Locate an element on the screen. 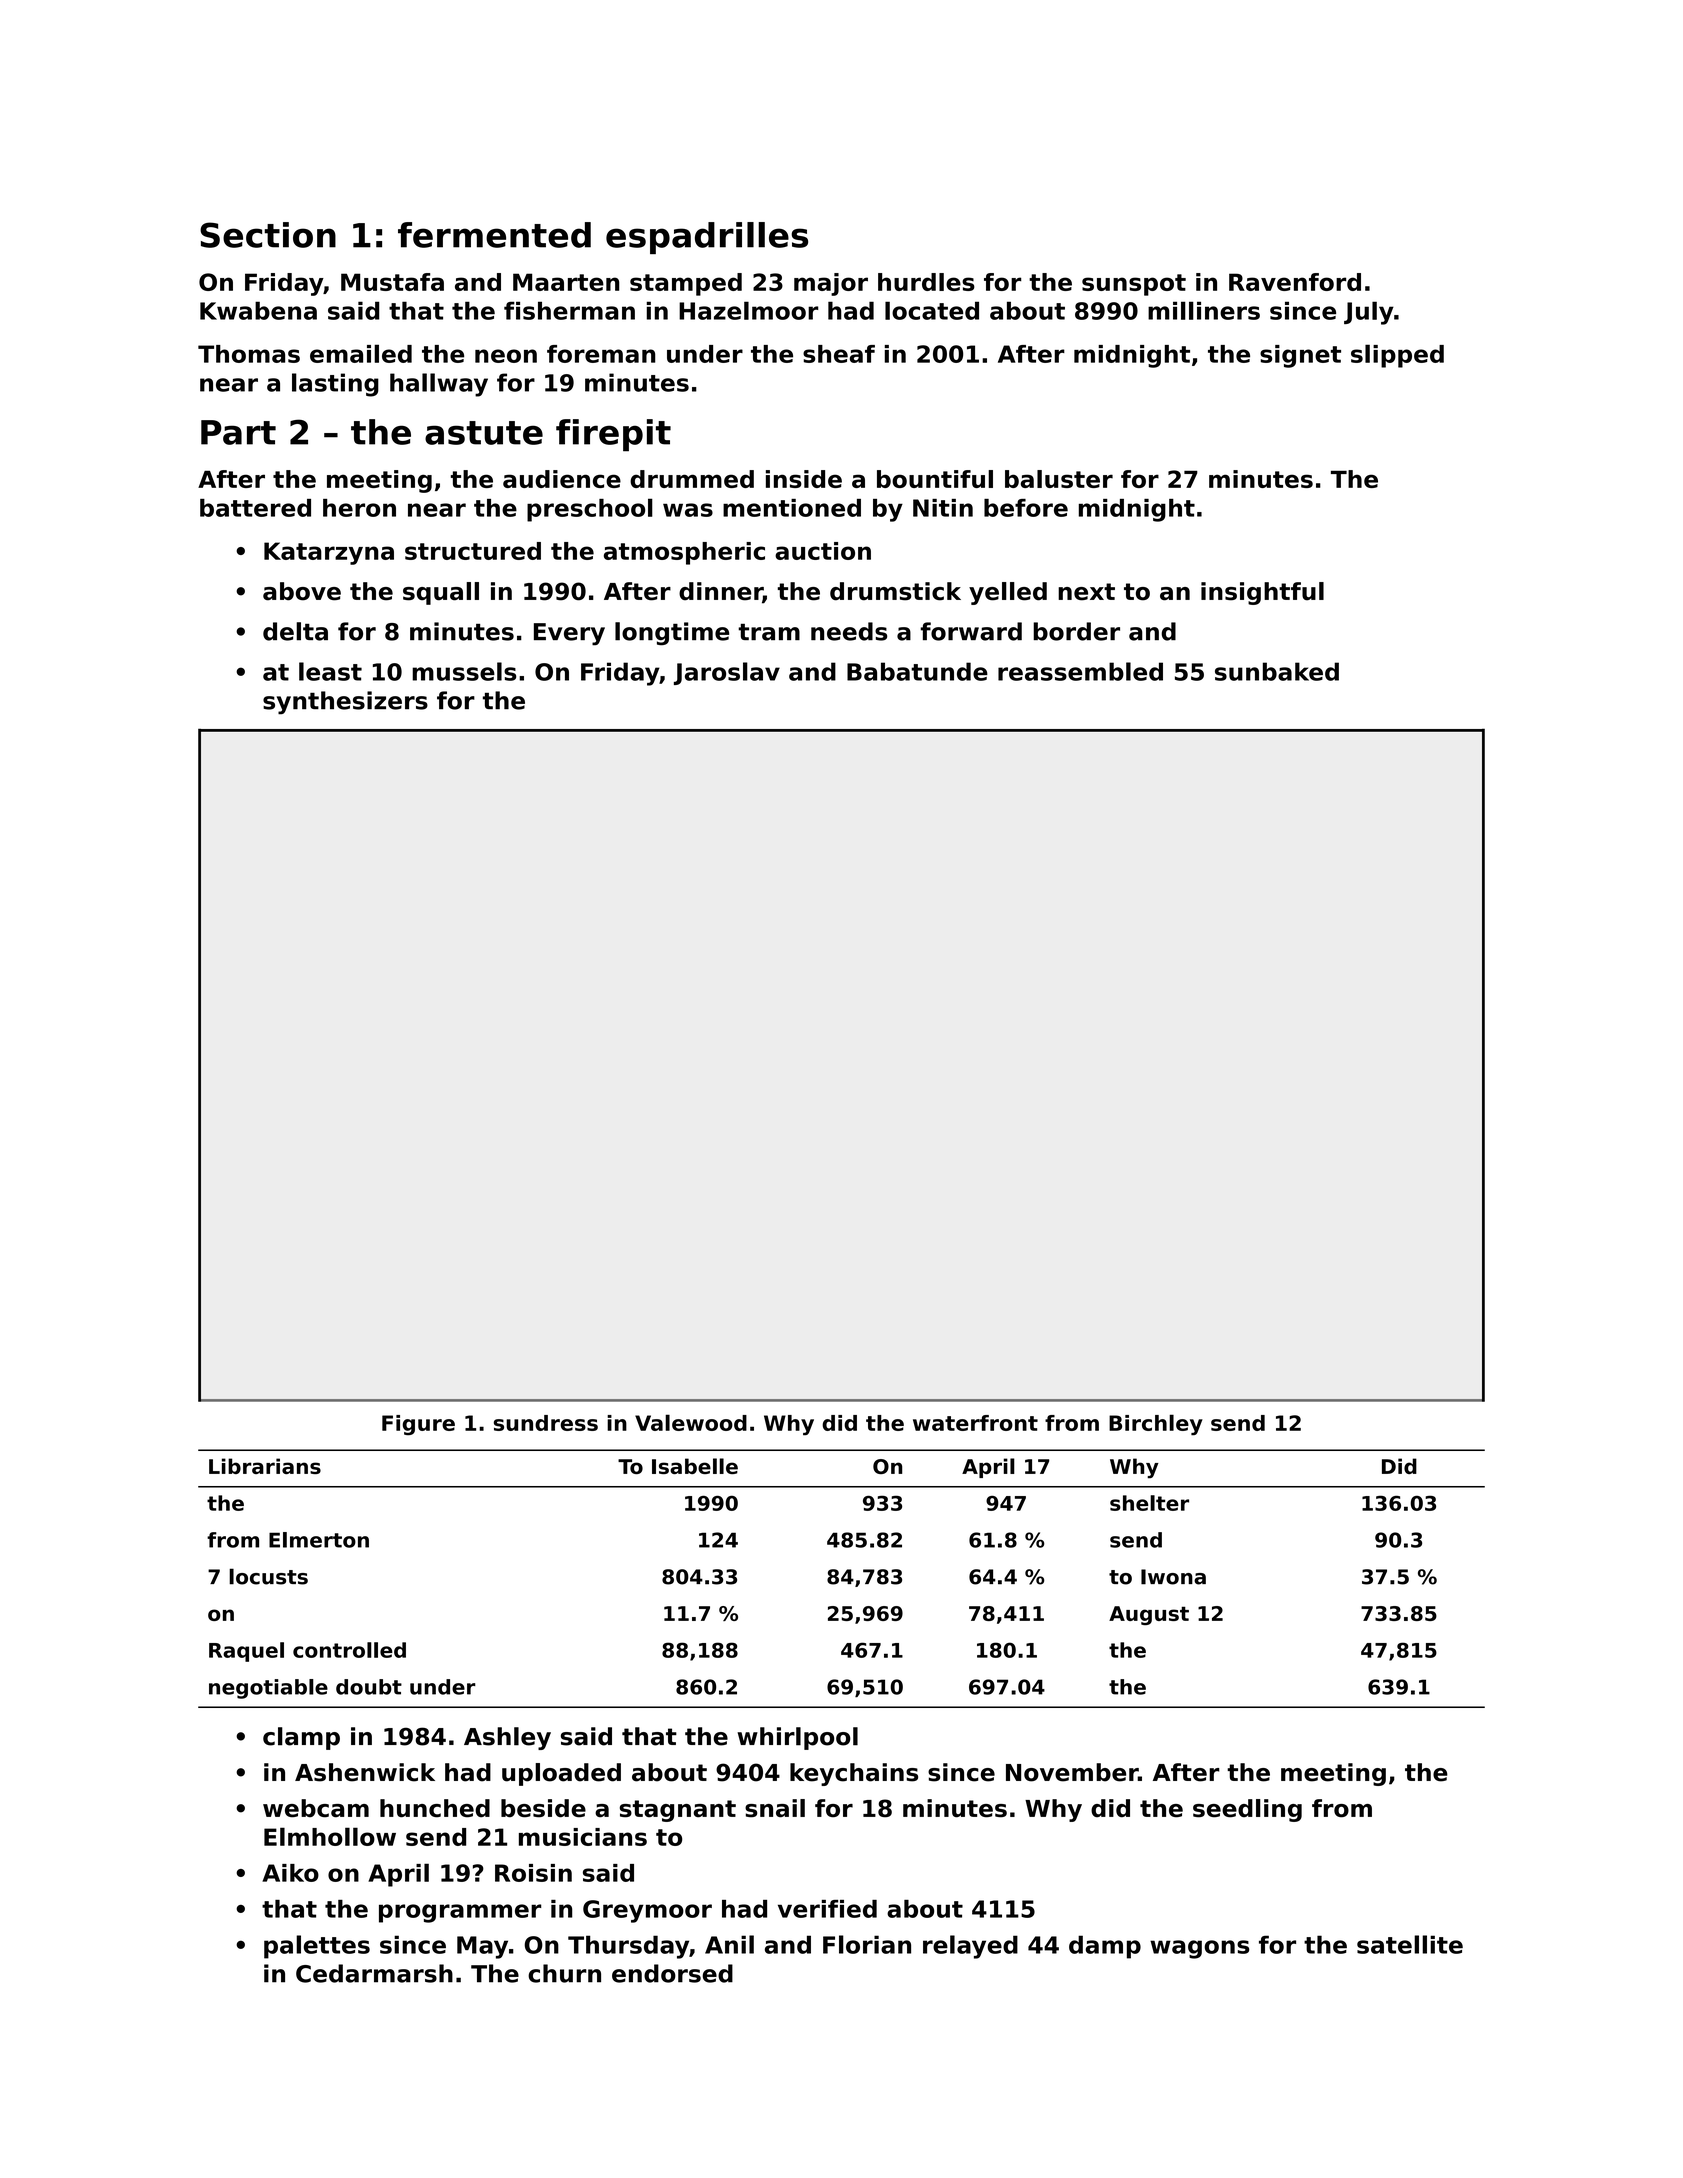  palettes is located at coordinates (317, 1947).
